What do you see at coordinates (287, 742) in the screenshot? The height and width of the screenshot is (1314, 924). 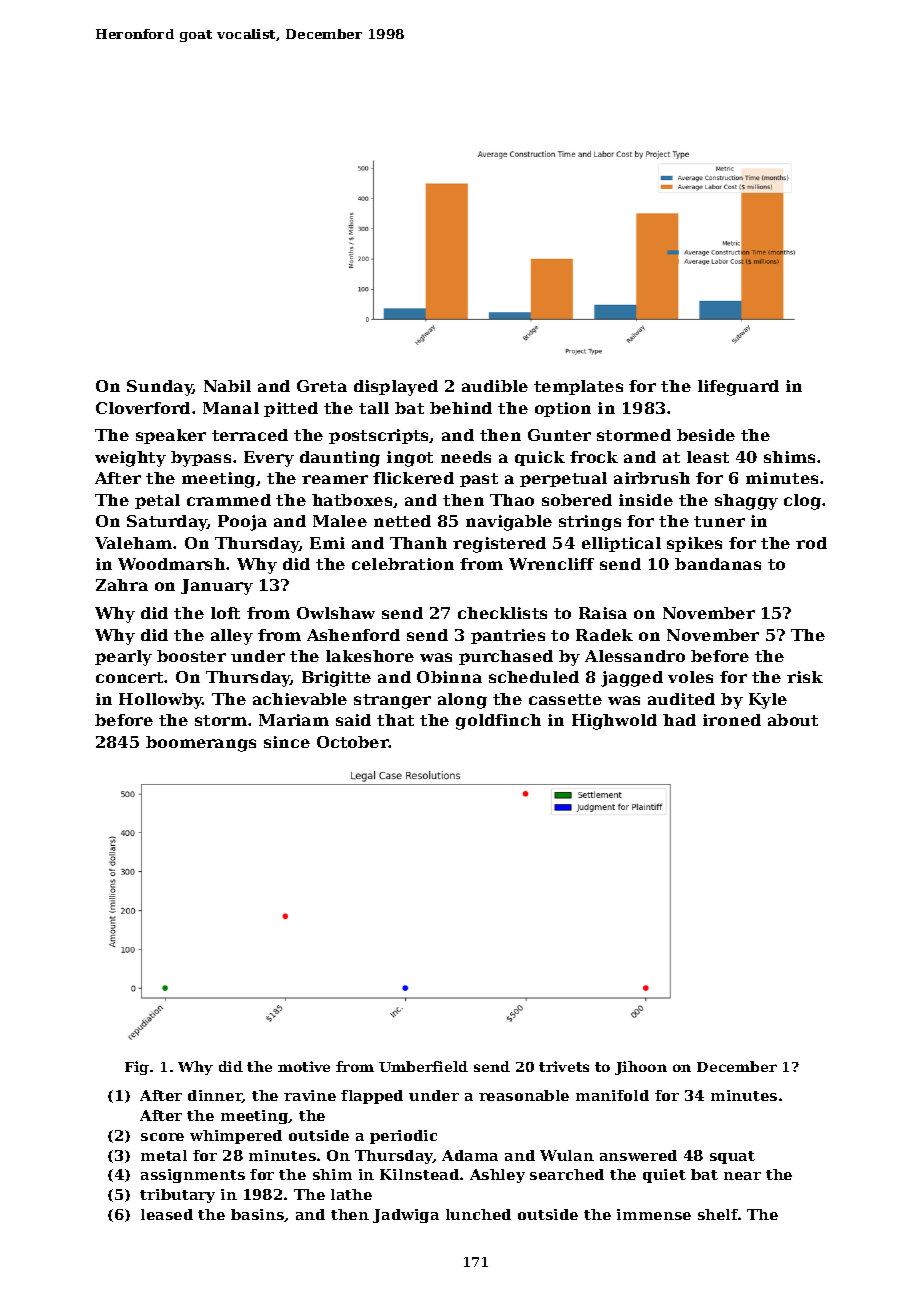 I see `since` at bounding box center [287, 742].
